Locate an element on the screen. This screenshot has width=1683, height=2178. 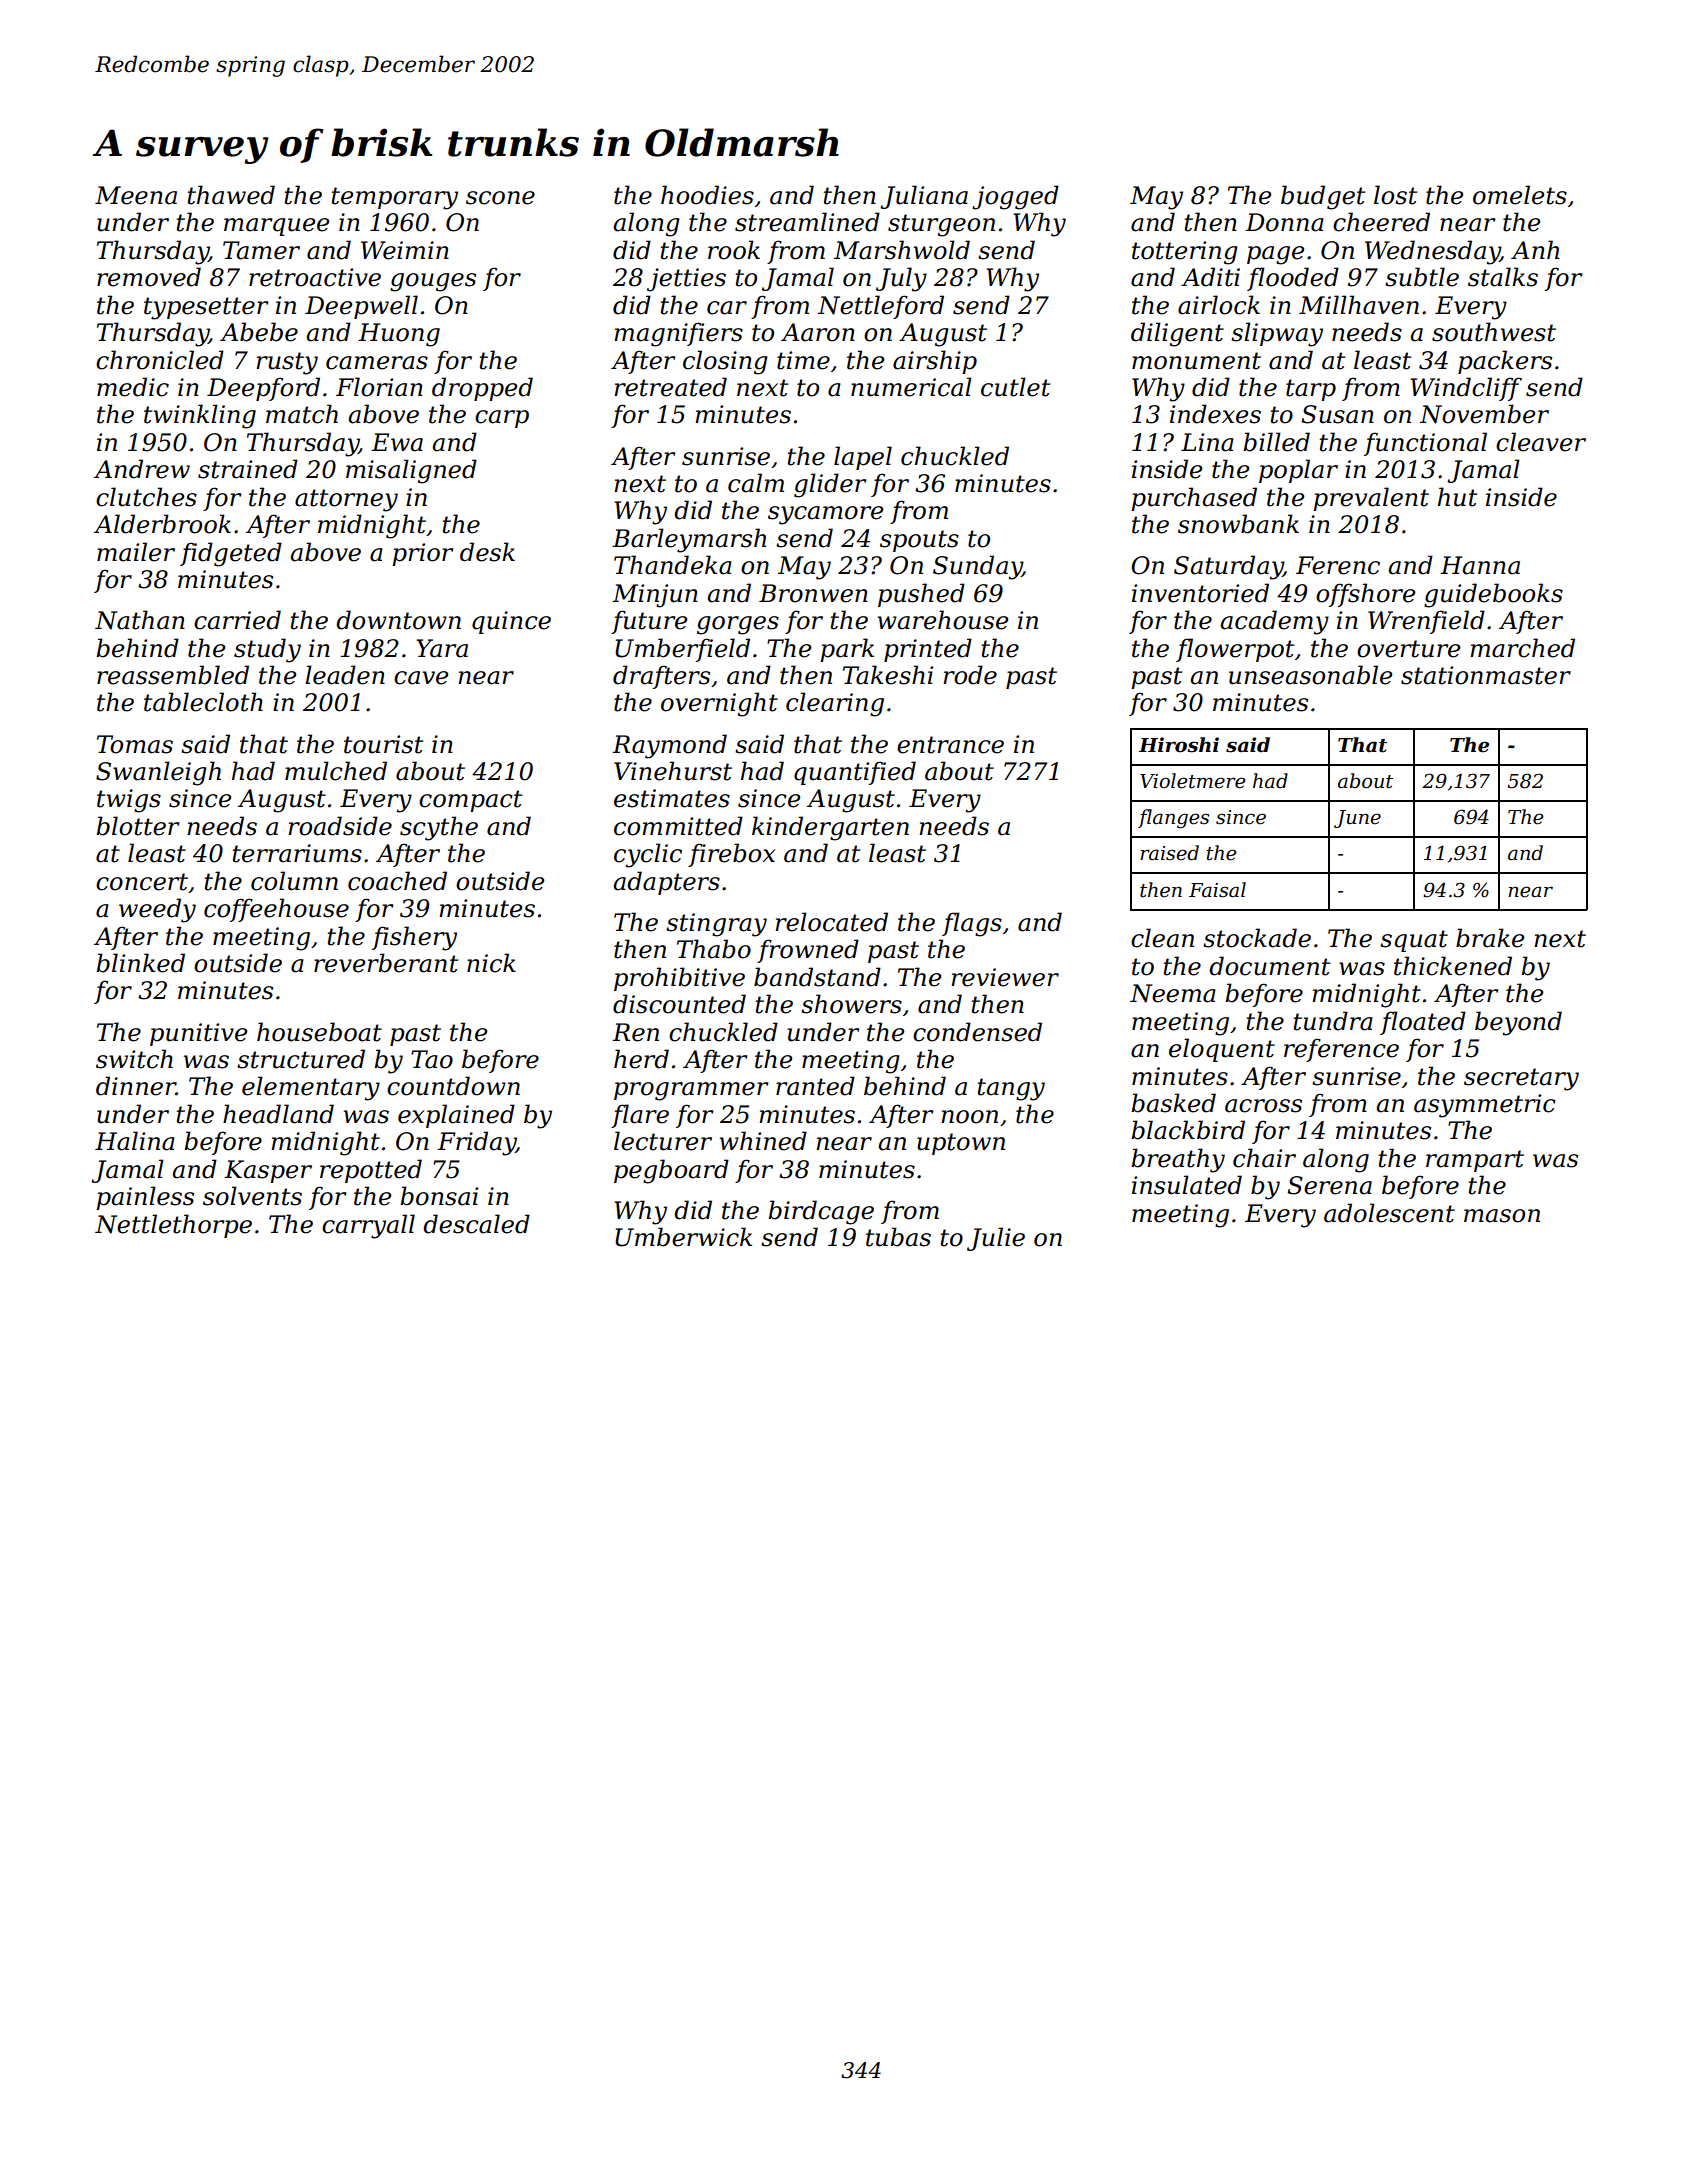
omelets is located at coordinates (1520, 195).
